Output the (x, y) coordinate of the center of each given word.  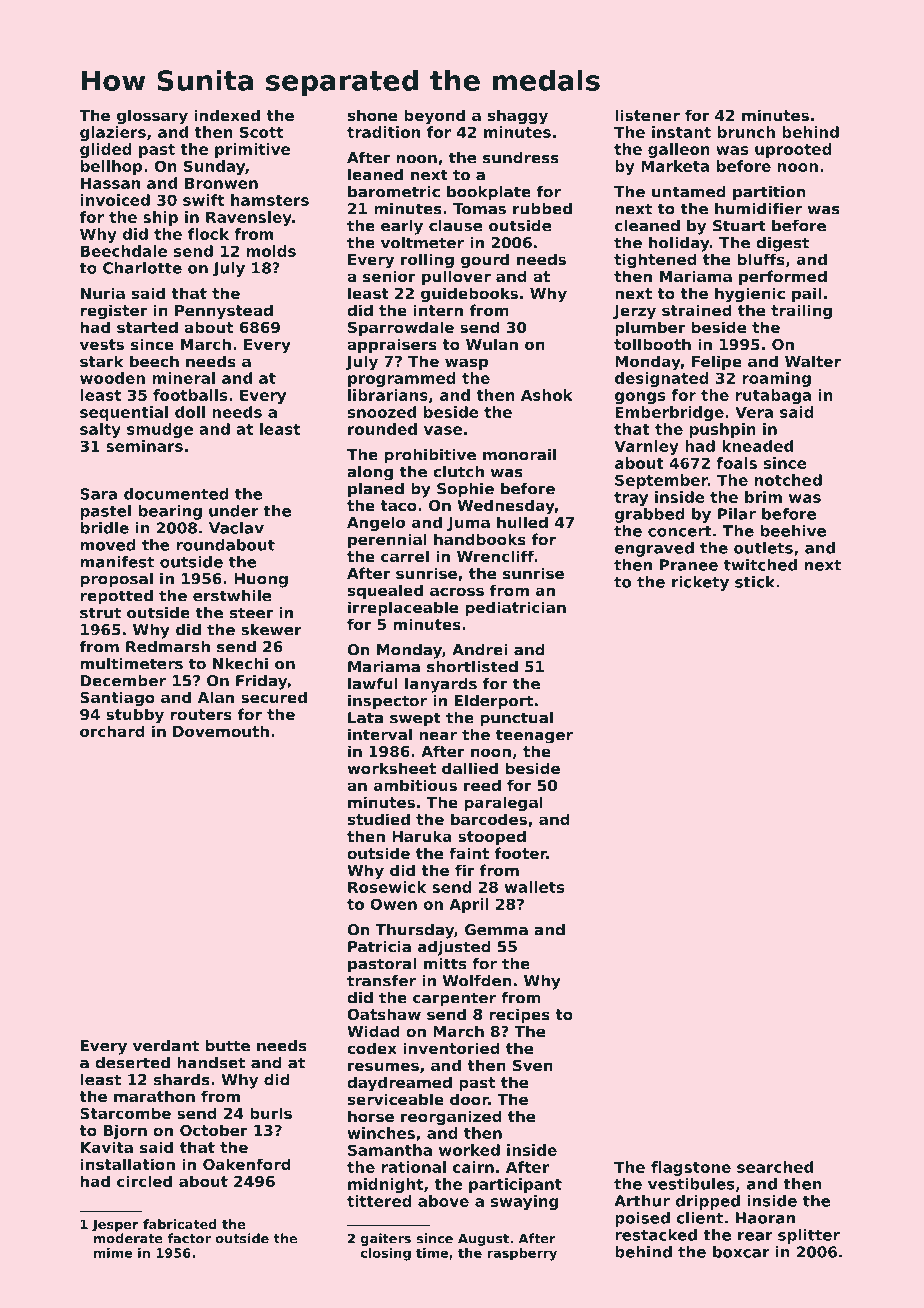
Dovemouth (221, 731)
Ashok (547, 395)
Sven (533, 1065)
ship (160, 218)
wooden (112, 378)
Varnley (646, 447)
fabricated (180, 1224)
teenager (534, 736)
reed (482, 785)
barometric (394, 192)
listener (647, 115)
